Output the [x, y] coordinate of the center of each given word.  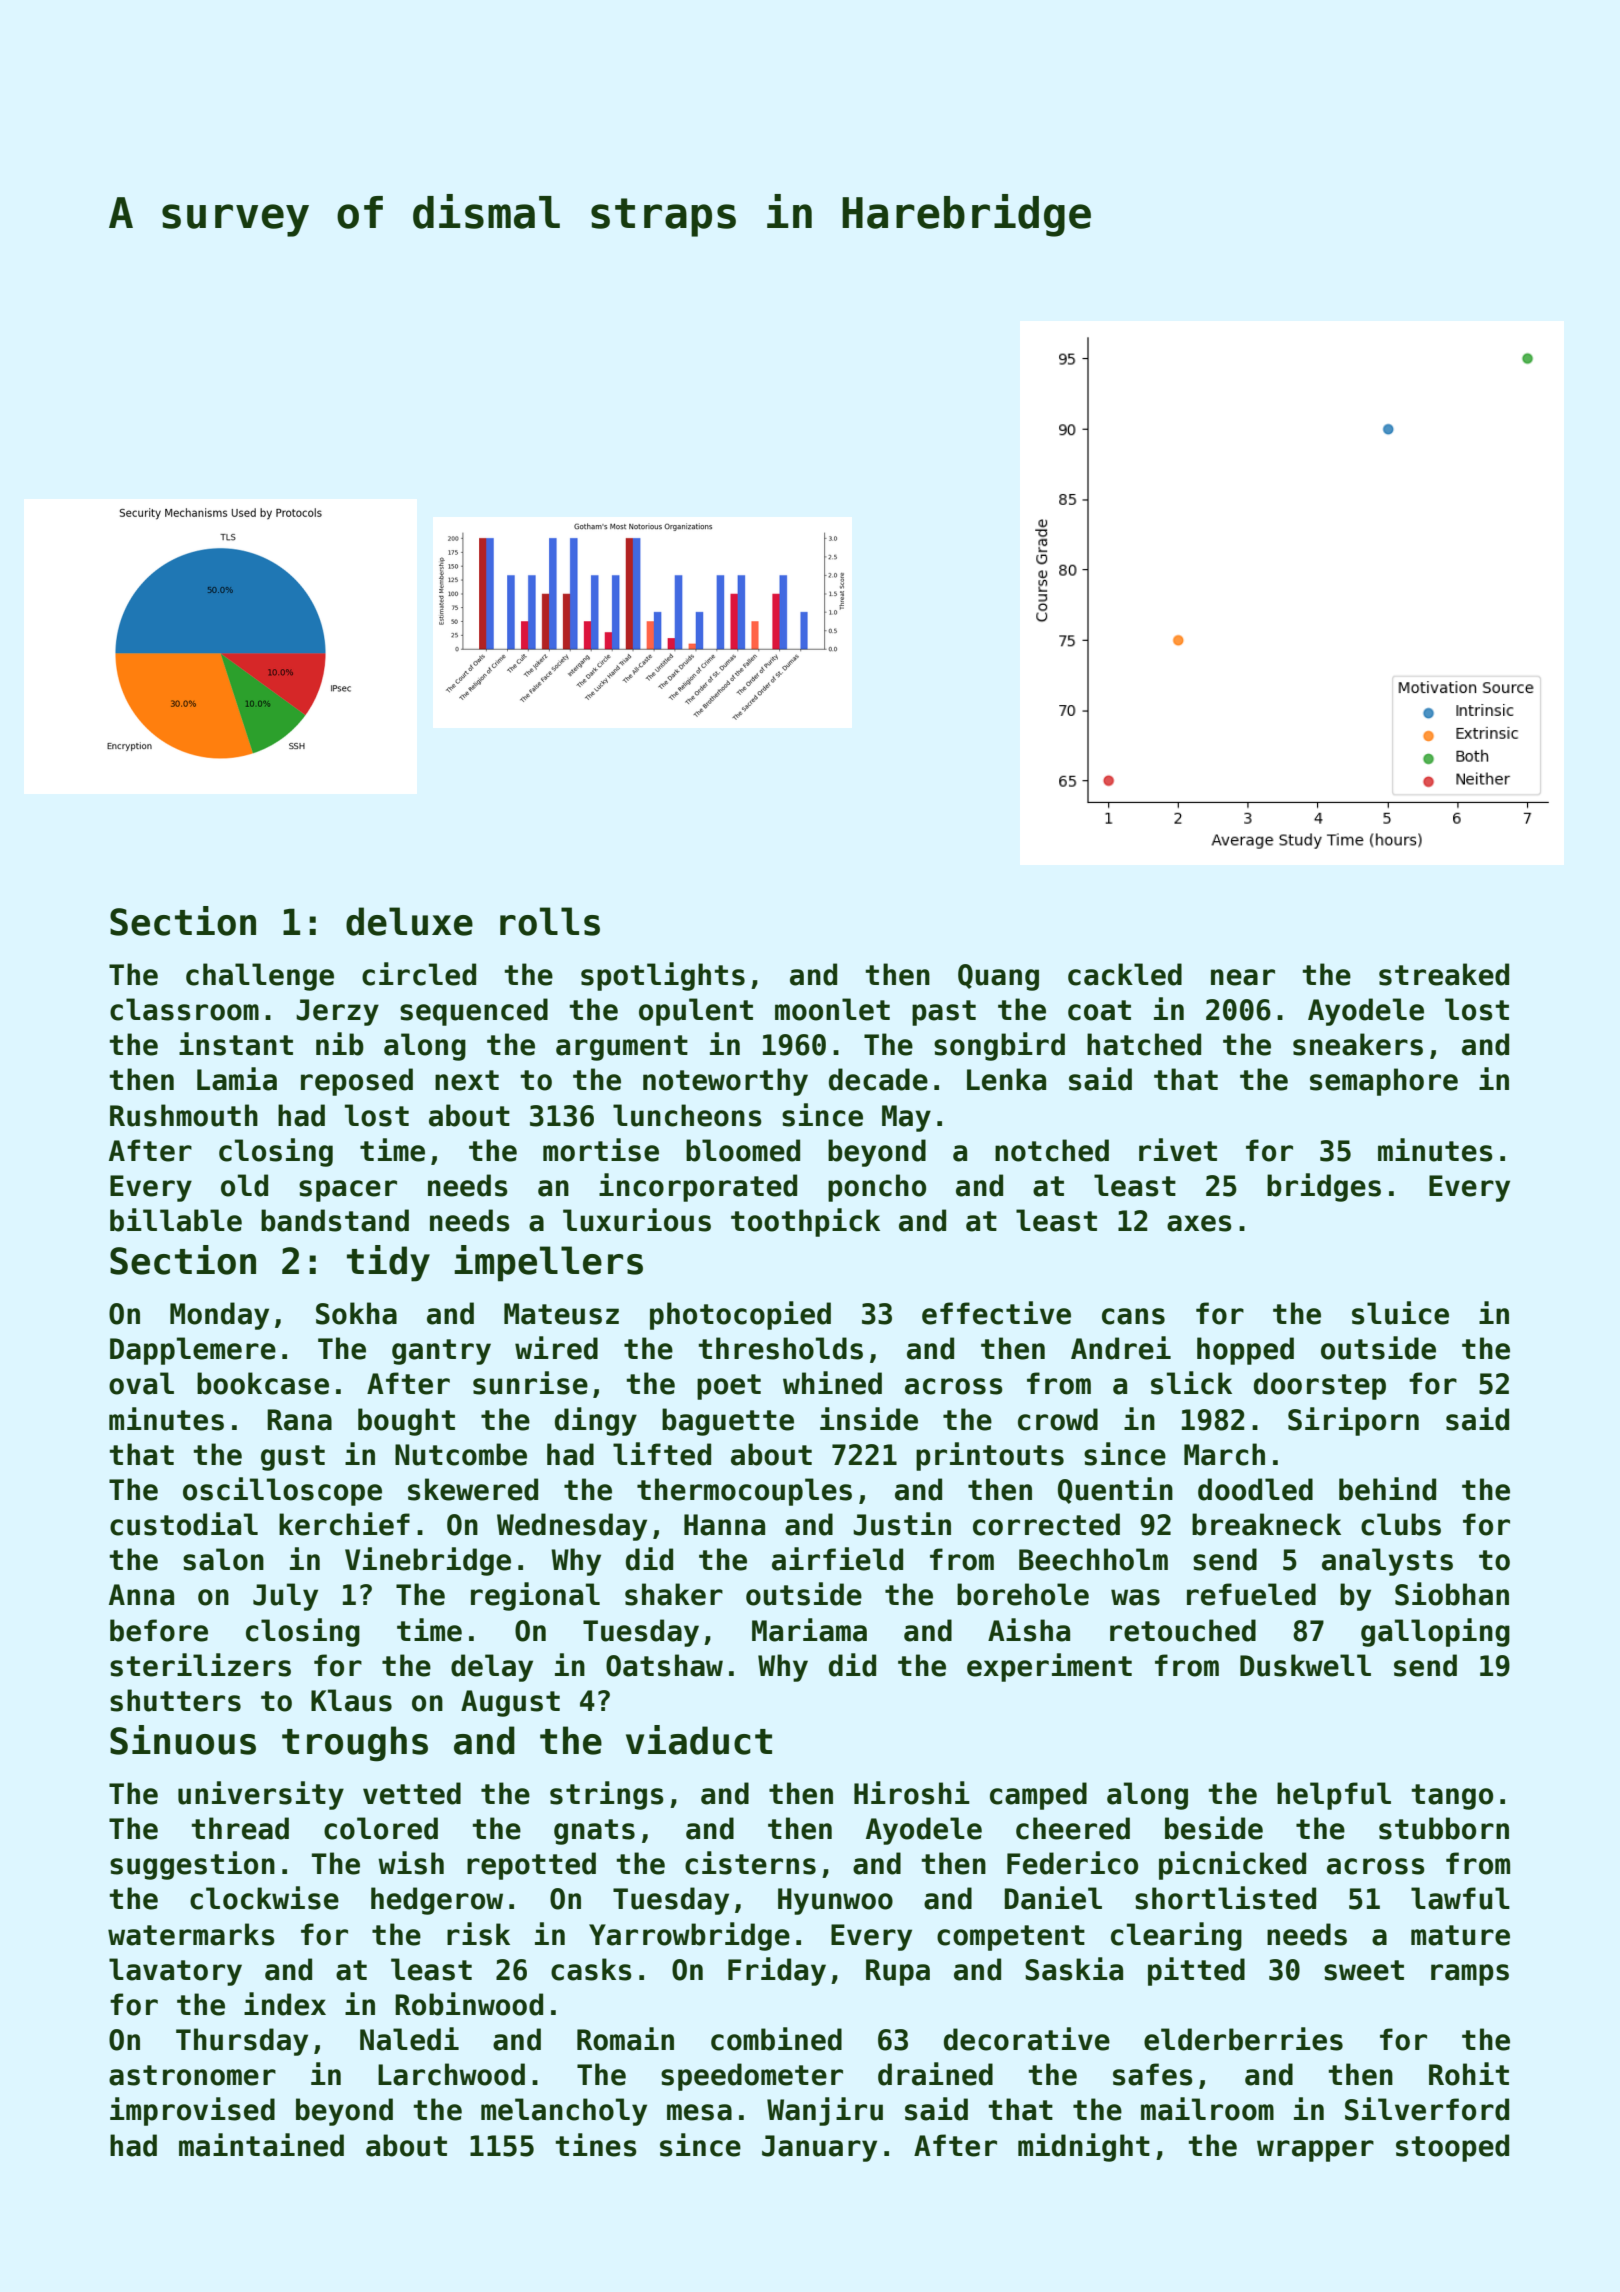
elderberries [1243, 2039]
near [1243, 977]
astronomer [192, 2075]
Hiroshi [912, 1793]
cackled [1125, 974]
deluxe [409, 921]
